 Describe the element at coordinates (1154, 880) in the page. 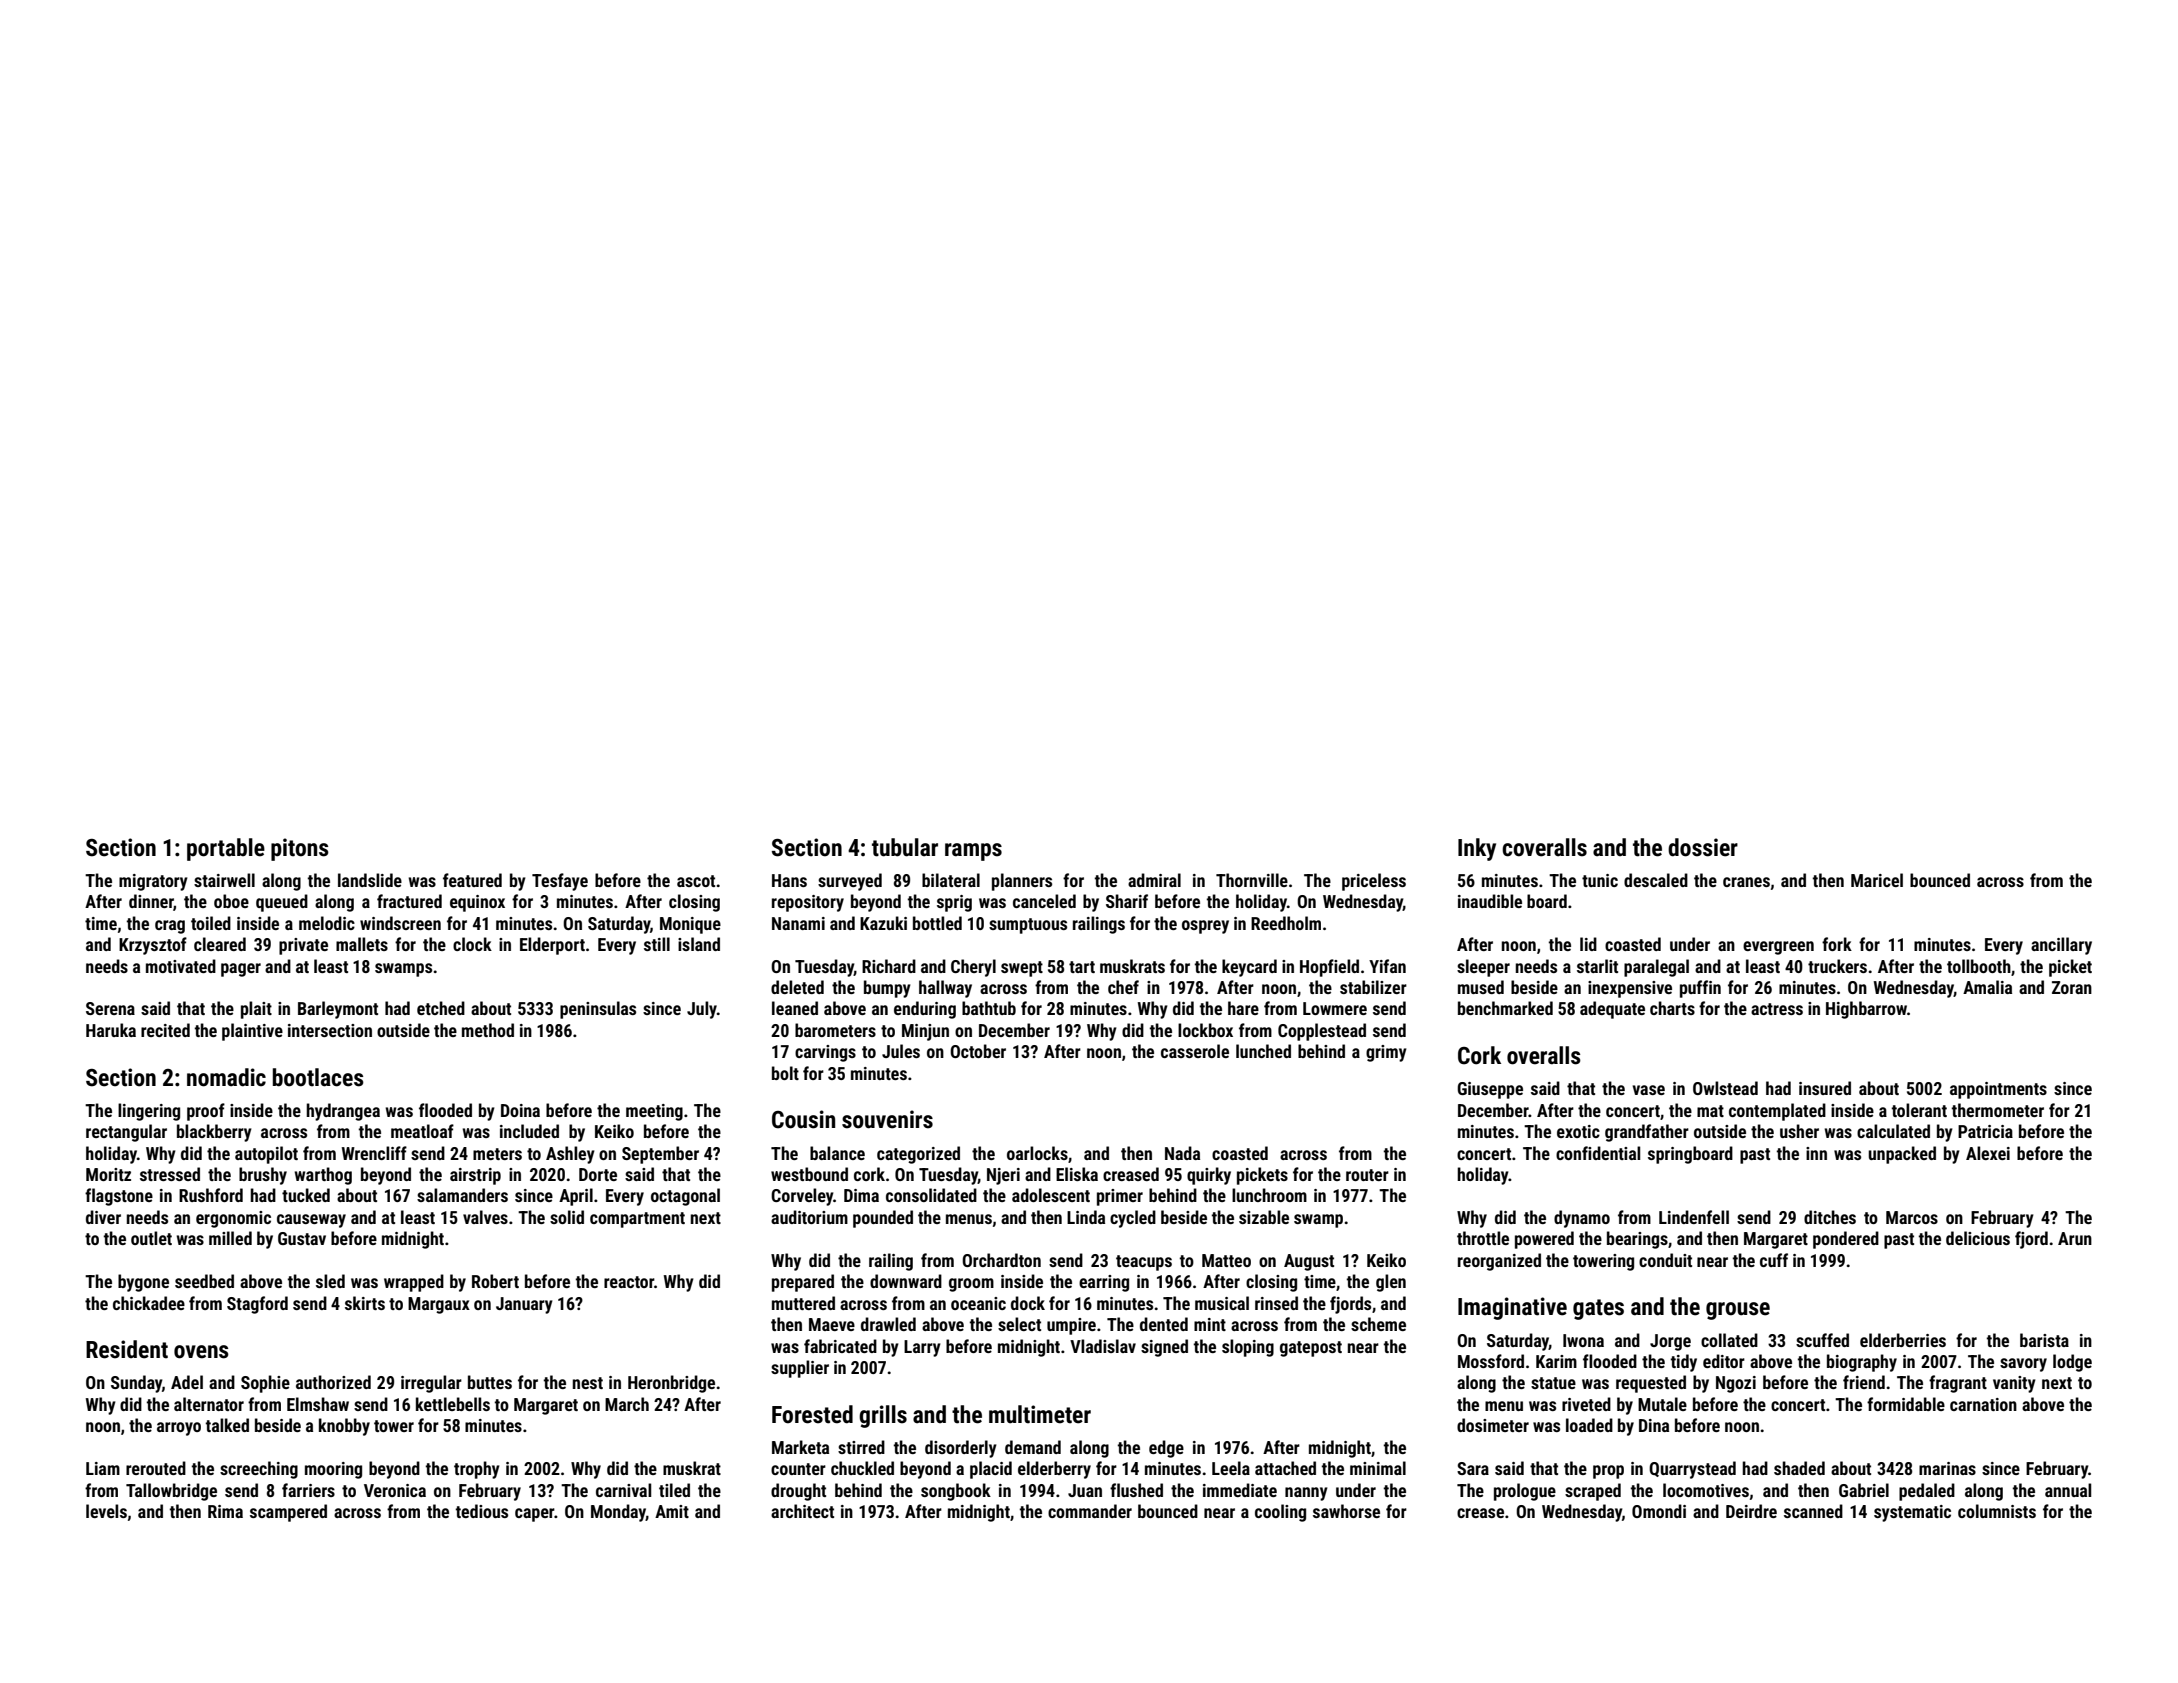

I see `admiral` at that location.
